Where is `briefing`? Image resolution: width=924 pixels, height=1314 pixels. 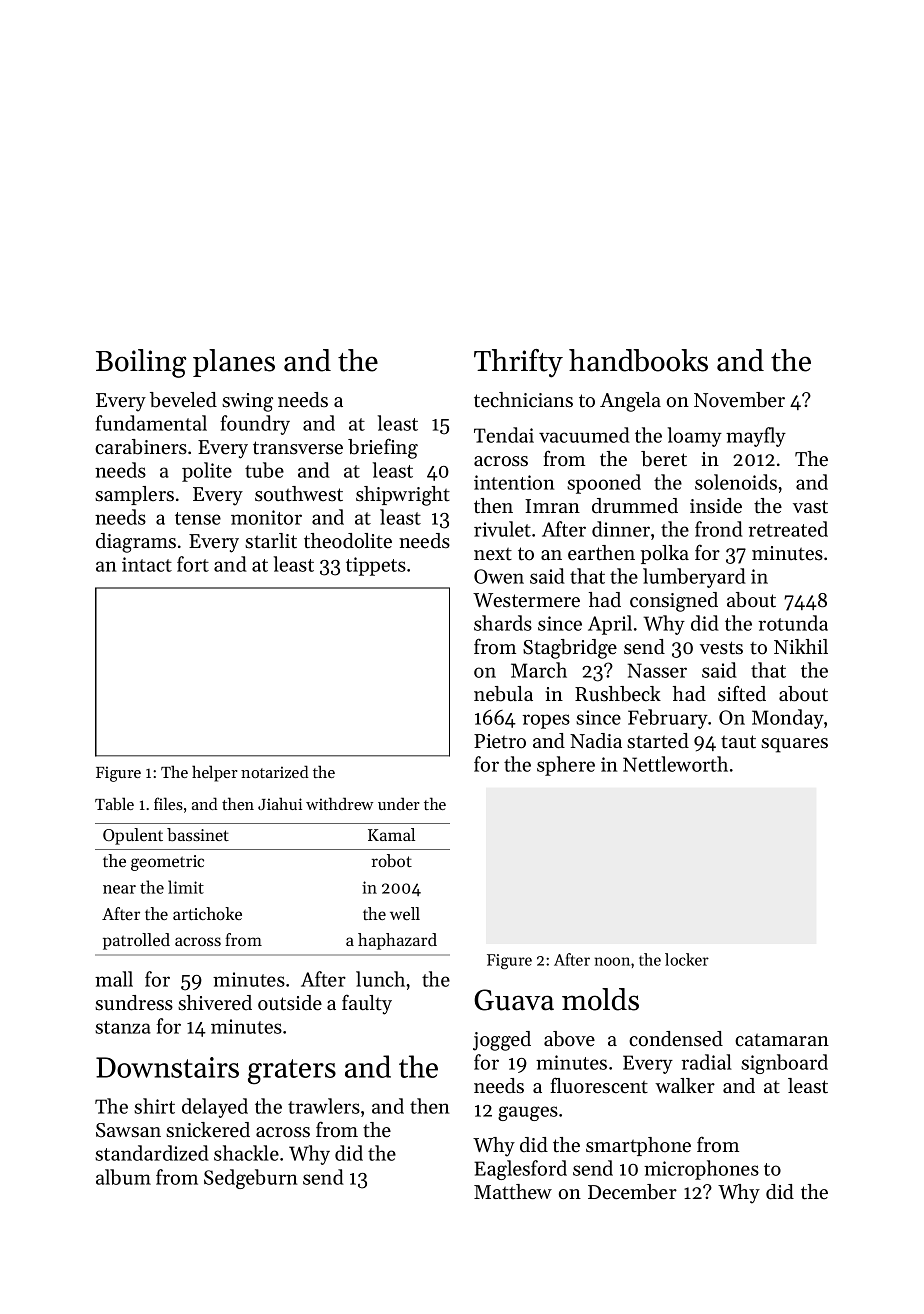
briefing is located at coordinates (383, 448).
